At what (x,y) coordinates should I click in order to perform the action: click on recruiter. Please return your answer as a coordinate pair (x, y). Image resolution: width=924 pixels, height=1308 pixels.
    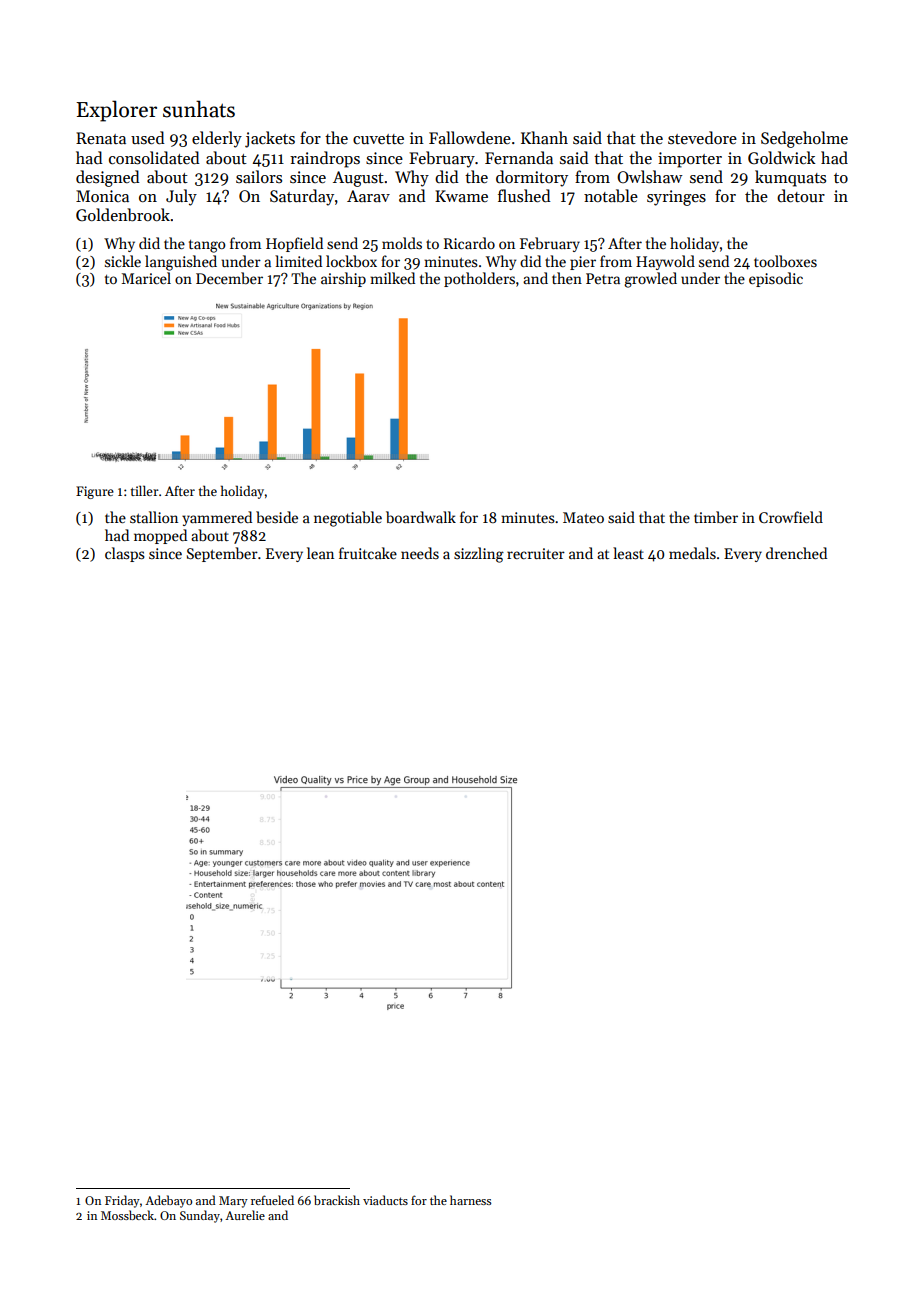
    Looking at the image, I should click on (536, 553).
